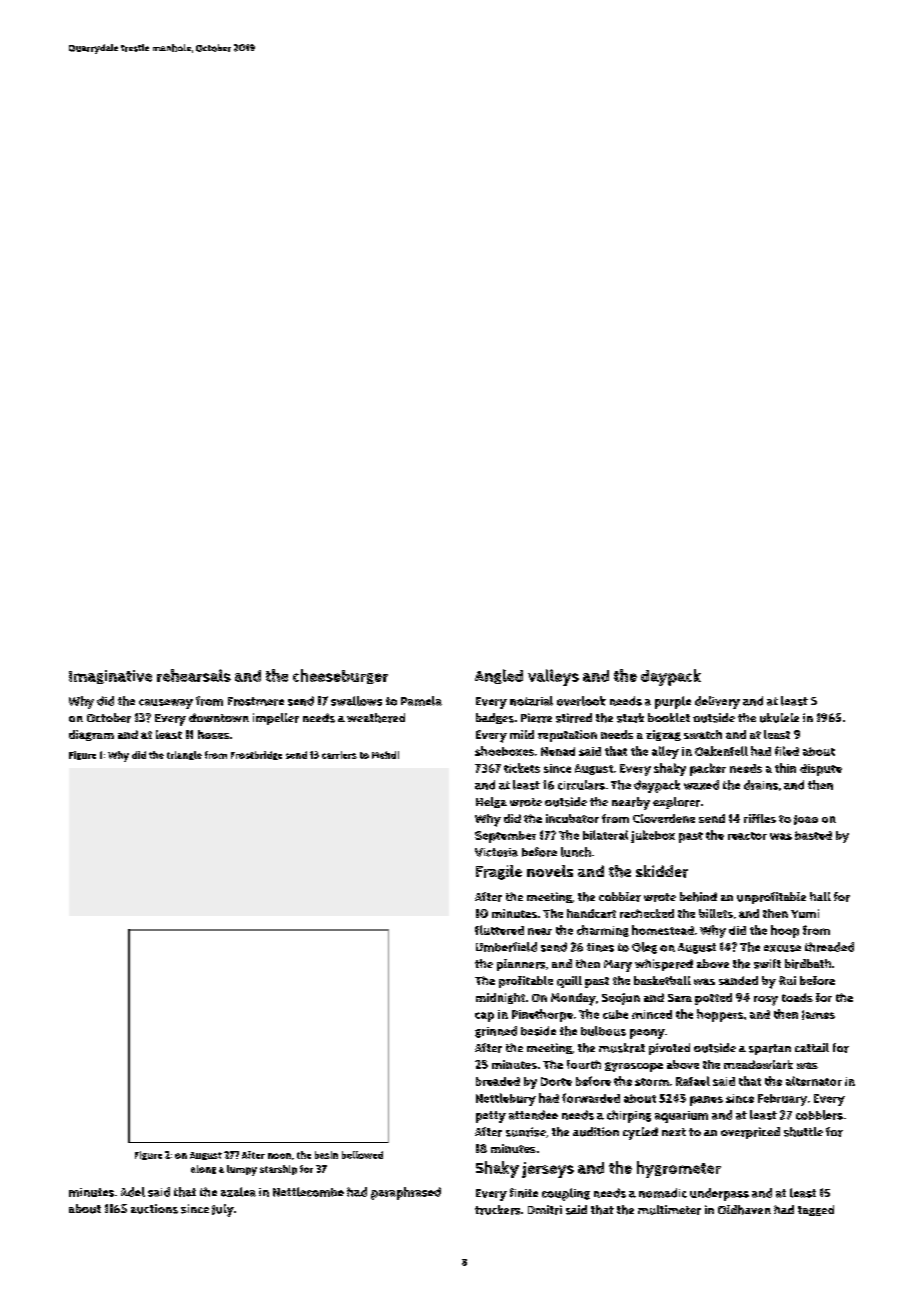 The image size is (924, 1308). I want to click on threaded, so click(829, 947).
